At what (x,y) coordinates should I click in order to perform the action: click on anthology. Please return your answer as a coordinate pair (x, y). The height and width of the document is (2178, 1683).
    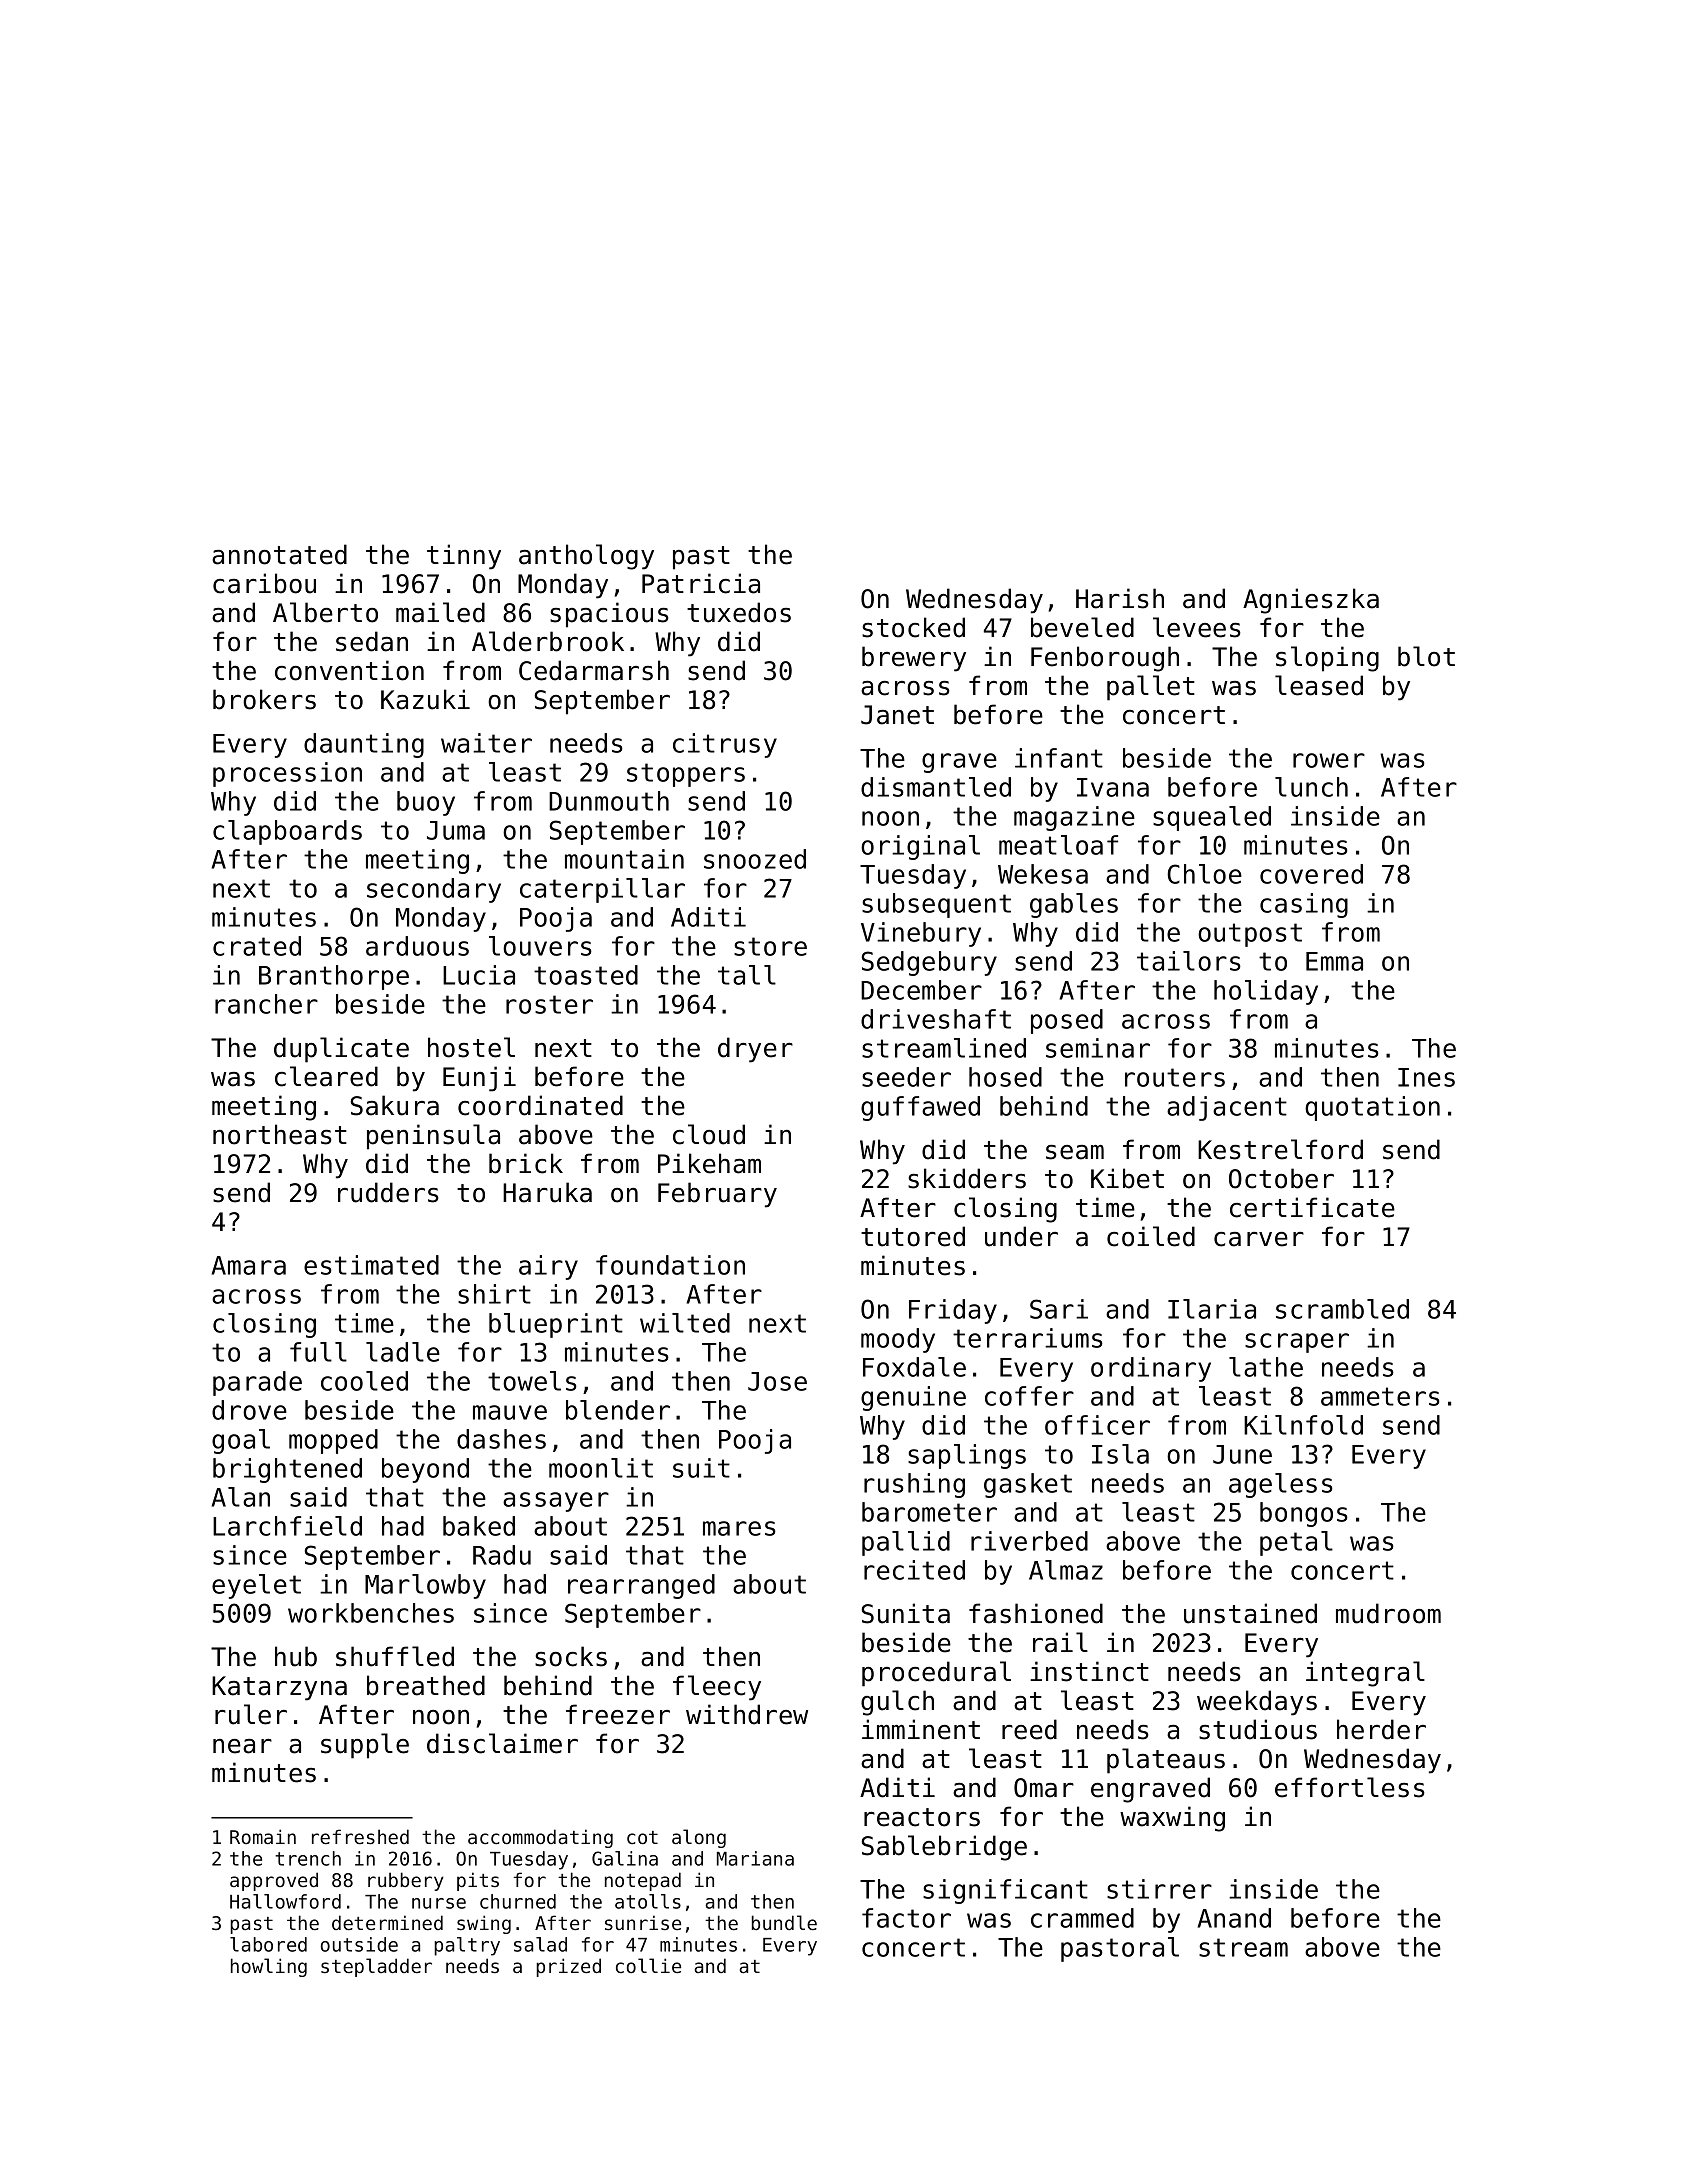
    Looking at the image, I should click on (586, 557).
